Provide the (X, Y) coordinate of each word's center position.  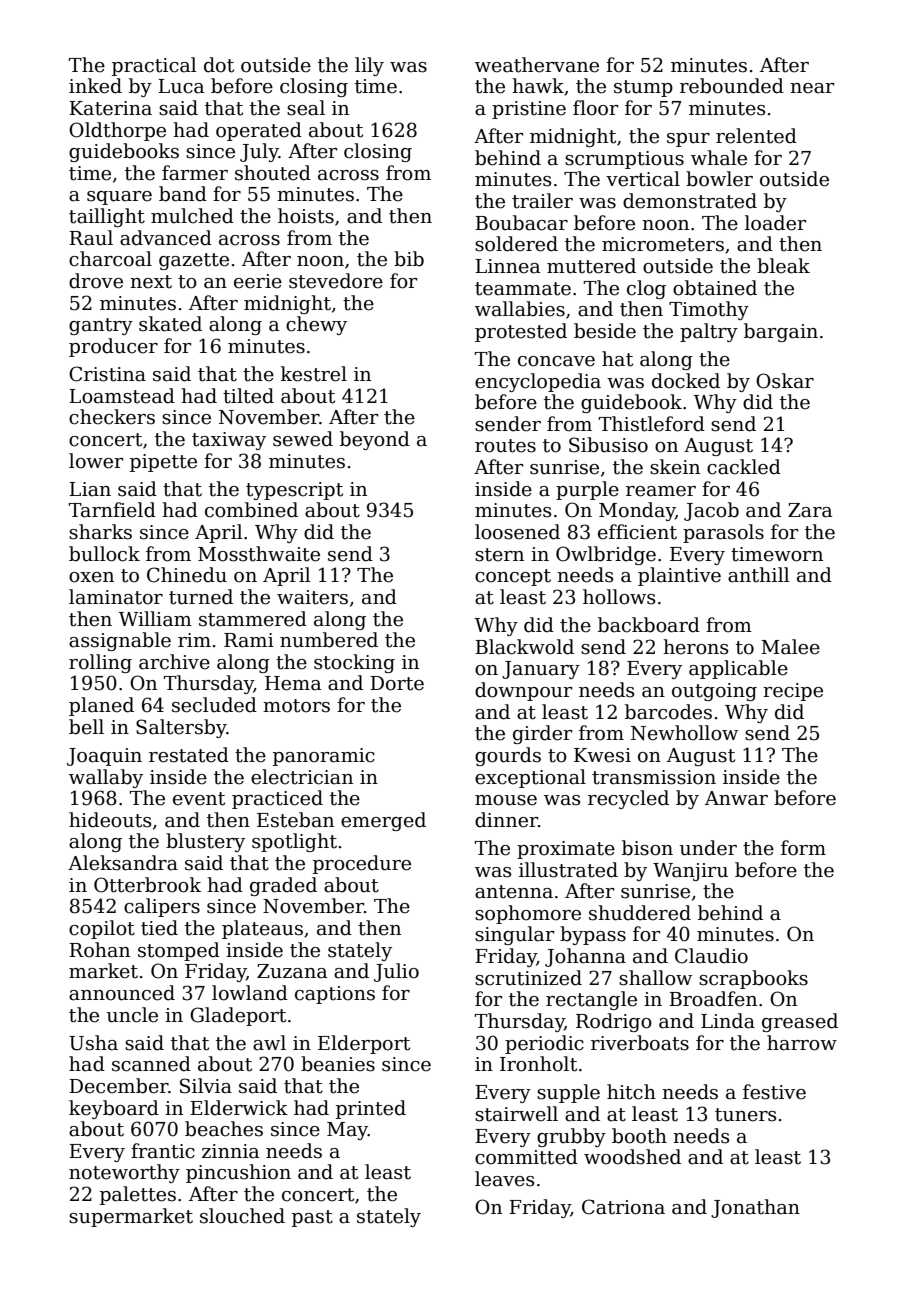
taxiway (229, 441)
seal (306, 108)
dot (219, 65)
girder (542, 734)
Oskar (785, 381)
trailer (542, 201)
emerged (383, 821)
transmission (654, 777)
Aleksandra (123, 863)
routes (505, 446)
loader (775, 223)
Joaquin (104, 757)
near (812, 88)
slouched (242, 1216)
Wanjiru (690, 872)
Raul (91, 238)
